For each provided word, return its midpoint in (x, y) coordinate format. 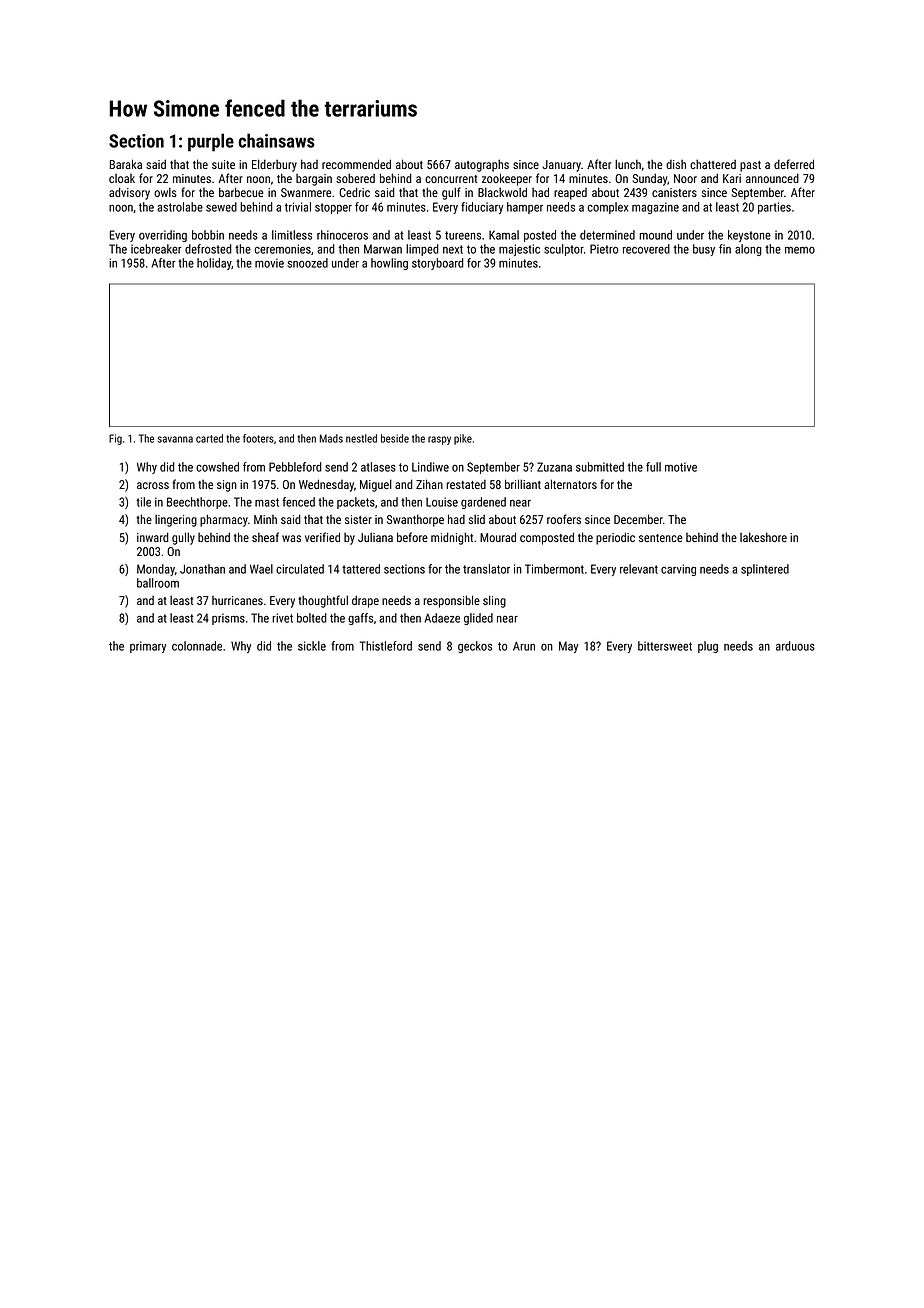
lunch (628, 164)
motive (681, 467)
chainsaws (276, 140)
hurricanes (237, 600)
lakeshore (763, 537)
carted (209, 438)
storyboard (438, 264)
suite (223, 164)
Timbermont (554, 569)
